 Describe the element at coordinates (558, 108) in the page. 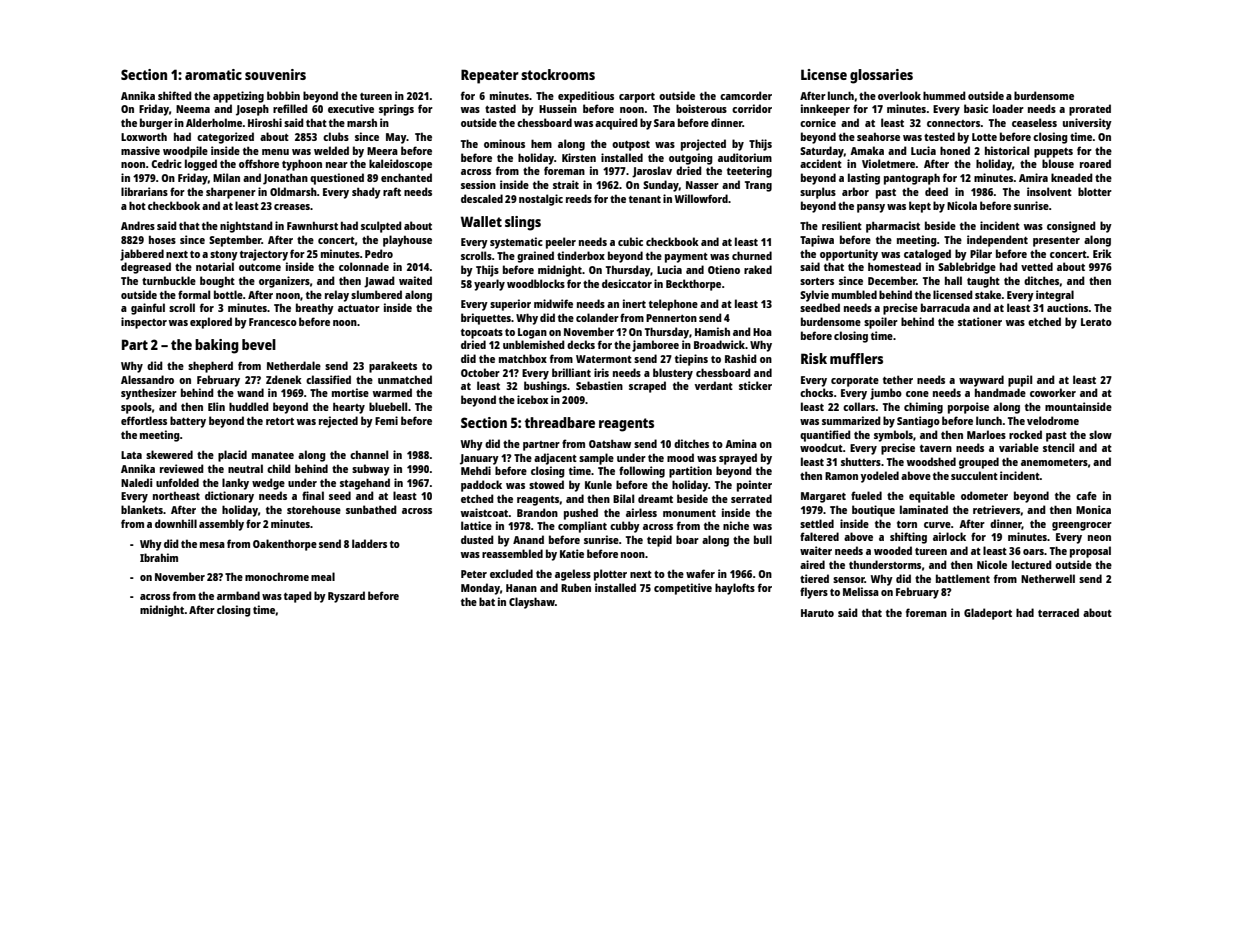

I see `Hussein` at that location.
